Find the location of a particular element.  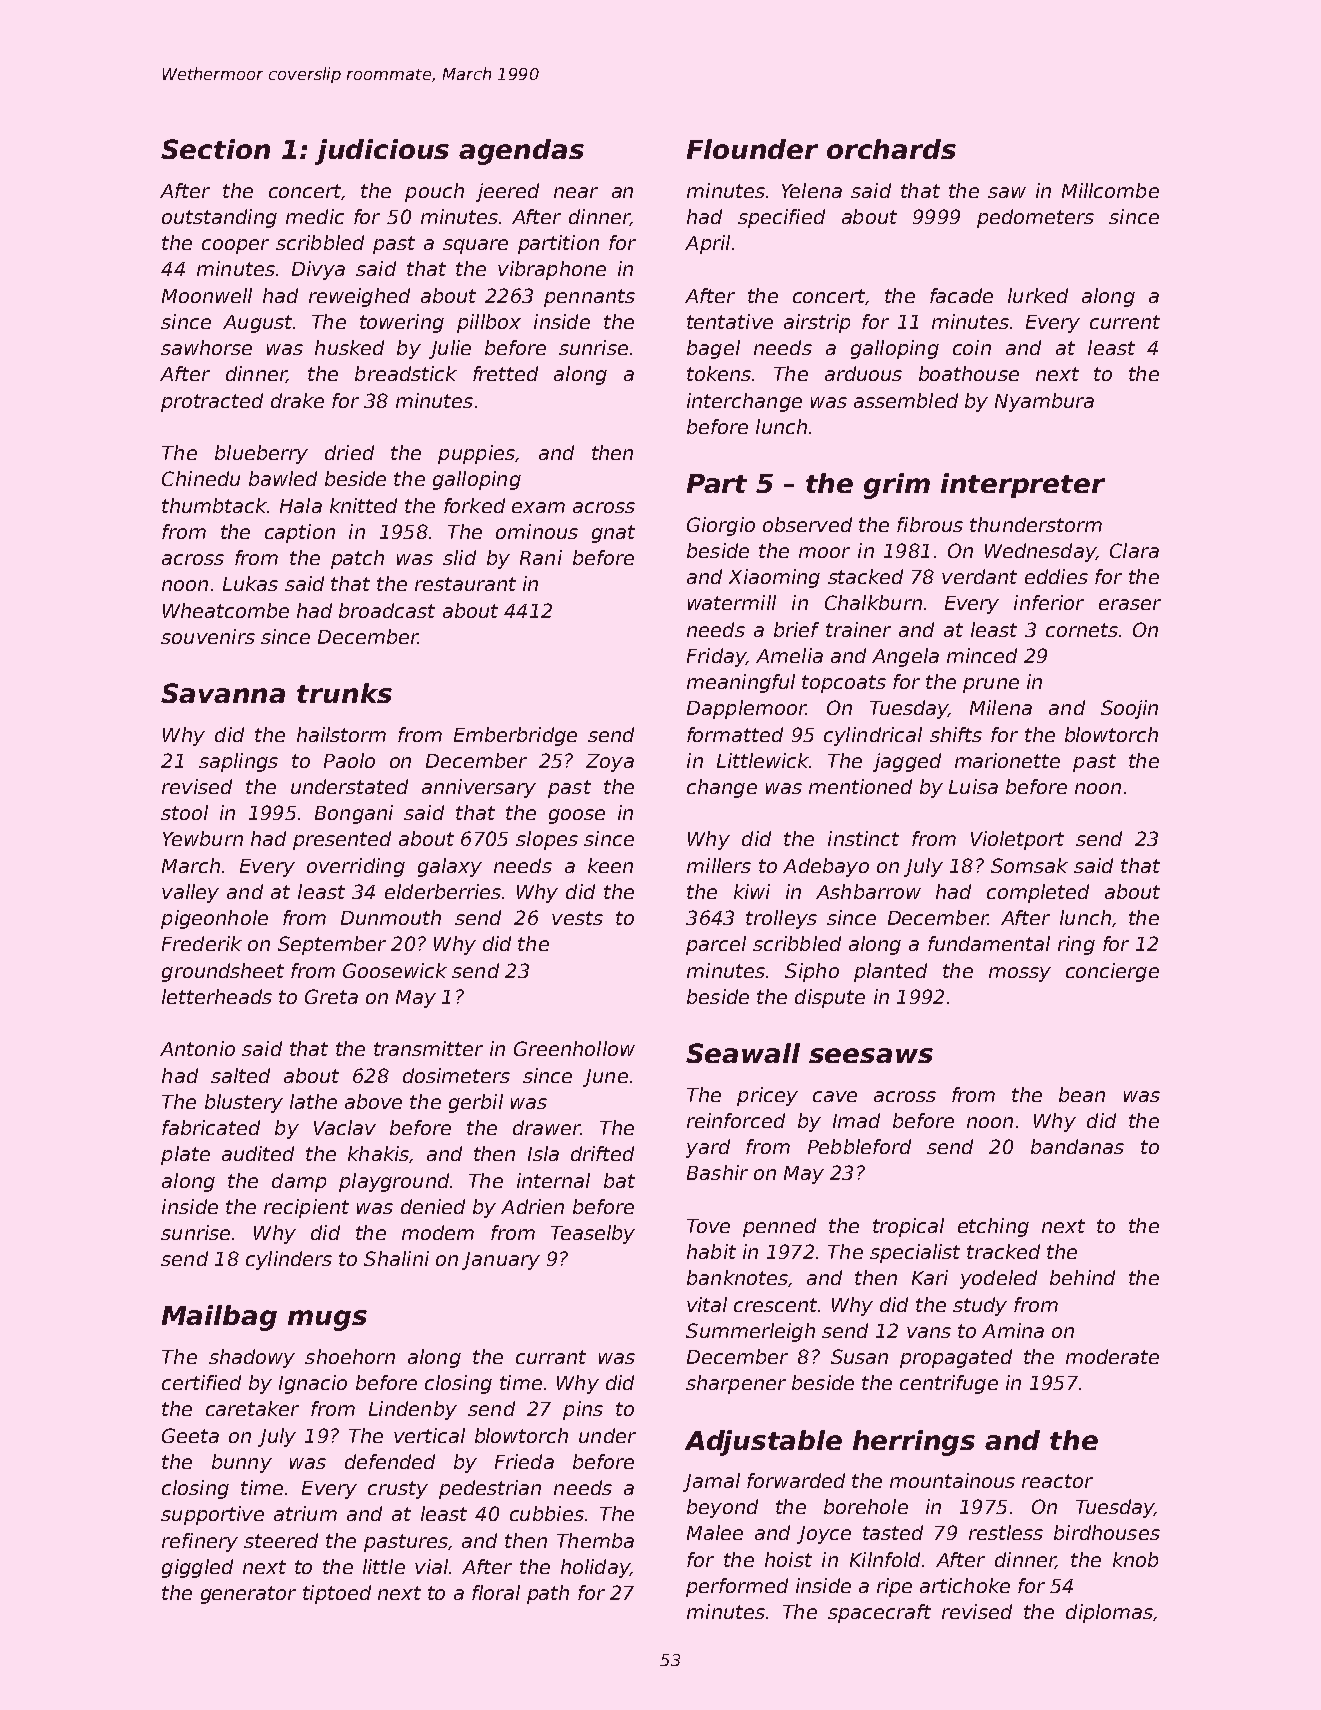

specified is located at coordinates (781, 218).
